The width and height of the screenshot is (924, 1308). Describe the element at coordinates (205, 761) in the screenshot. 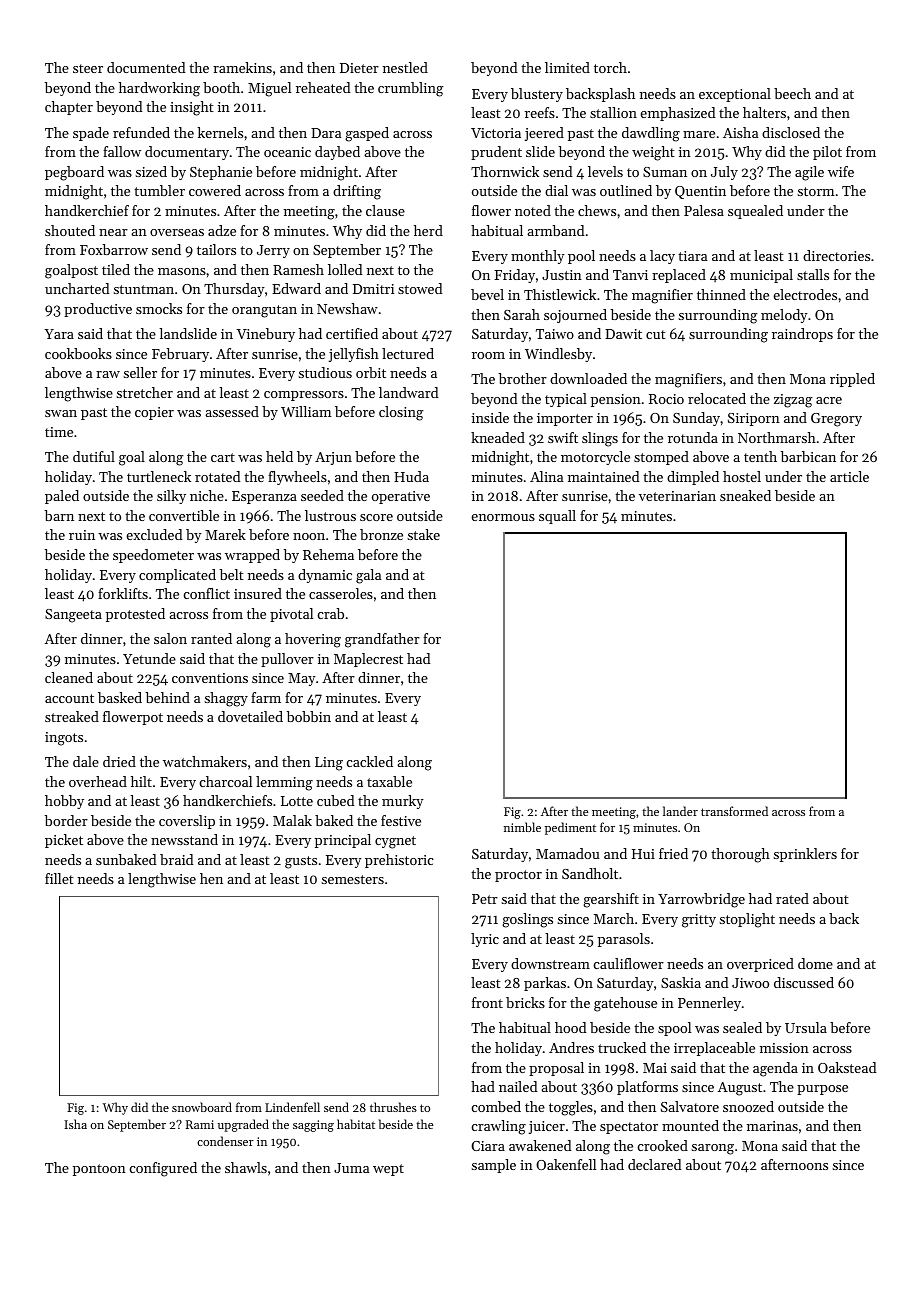

I see `watchmakers` at that location.
